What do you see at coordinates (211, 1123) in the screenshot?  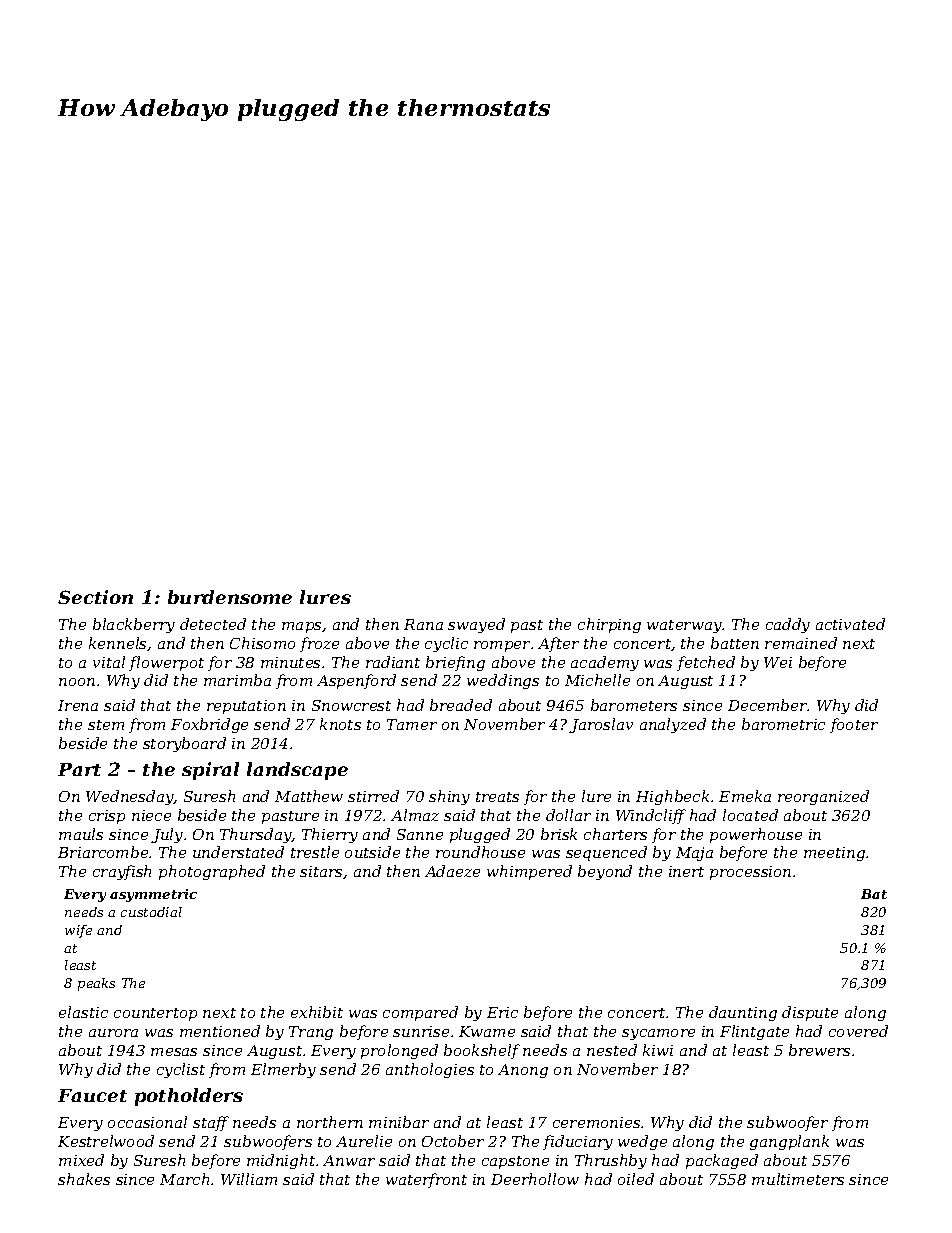 I see `staff` at bounding box center [211, 1123].
